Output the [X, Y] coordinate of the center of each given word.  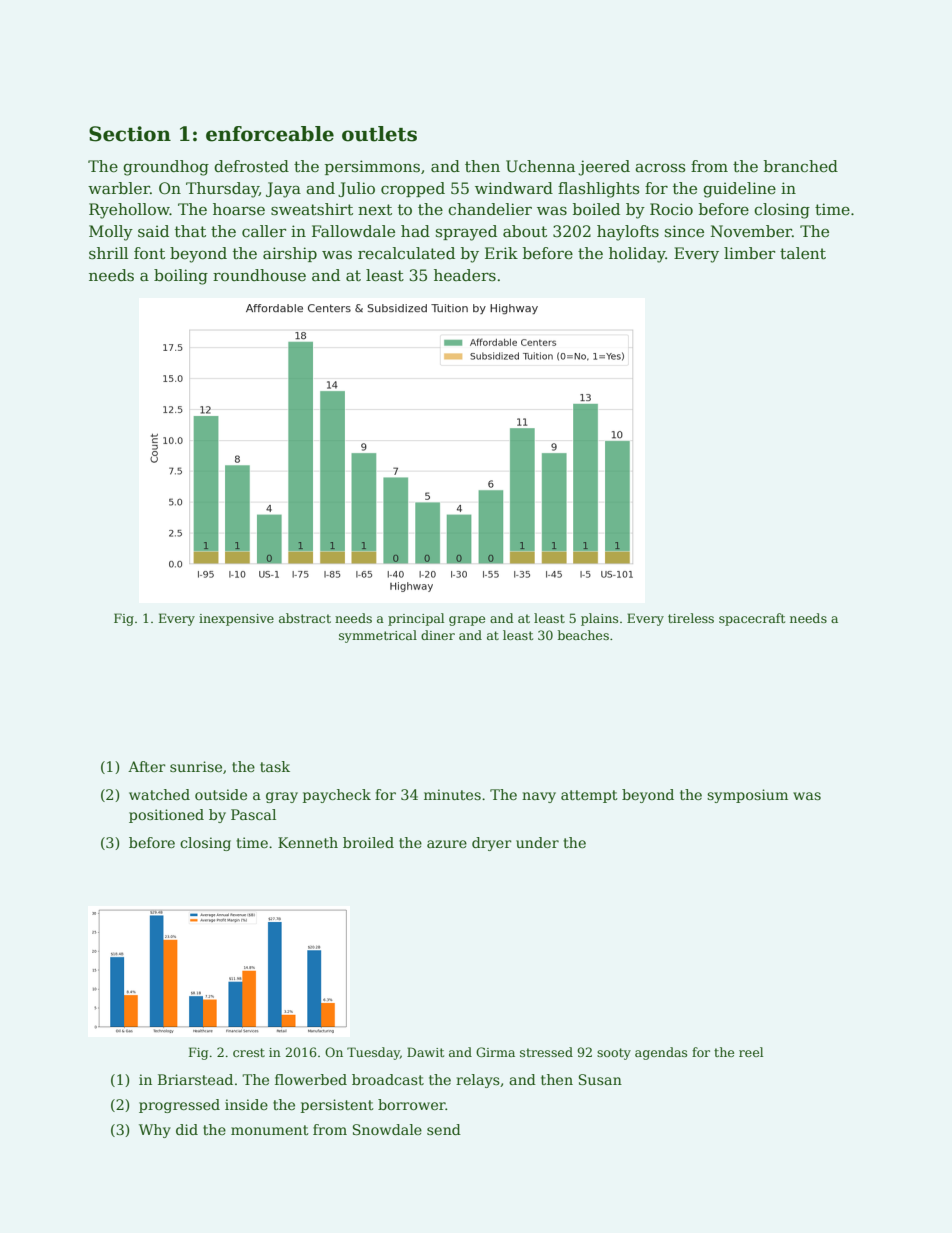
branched [801, 166]
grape [467, 621]
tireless [691, 618]
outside [221, 794]
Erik [501, 253]
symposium [747, 796]
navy [539, 797]
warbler [119, 188]
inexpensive [236, 620]
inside [246, 1104]
